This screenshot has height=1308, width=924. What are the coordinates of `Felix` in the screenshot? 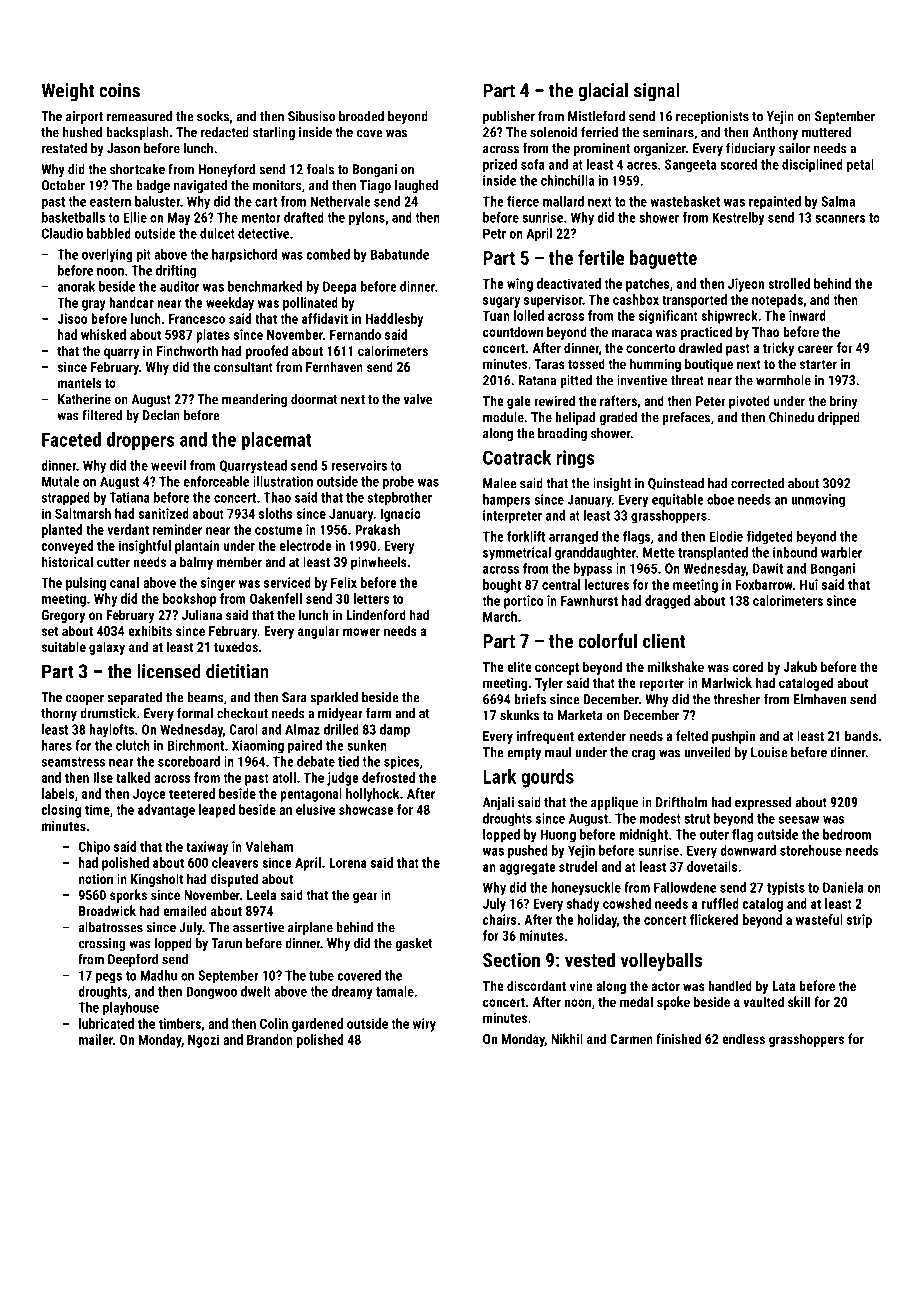 It's located at (344, 582).
